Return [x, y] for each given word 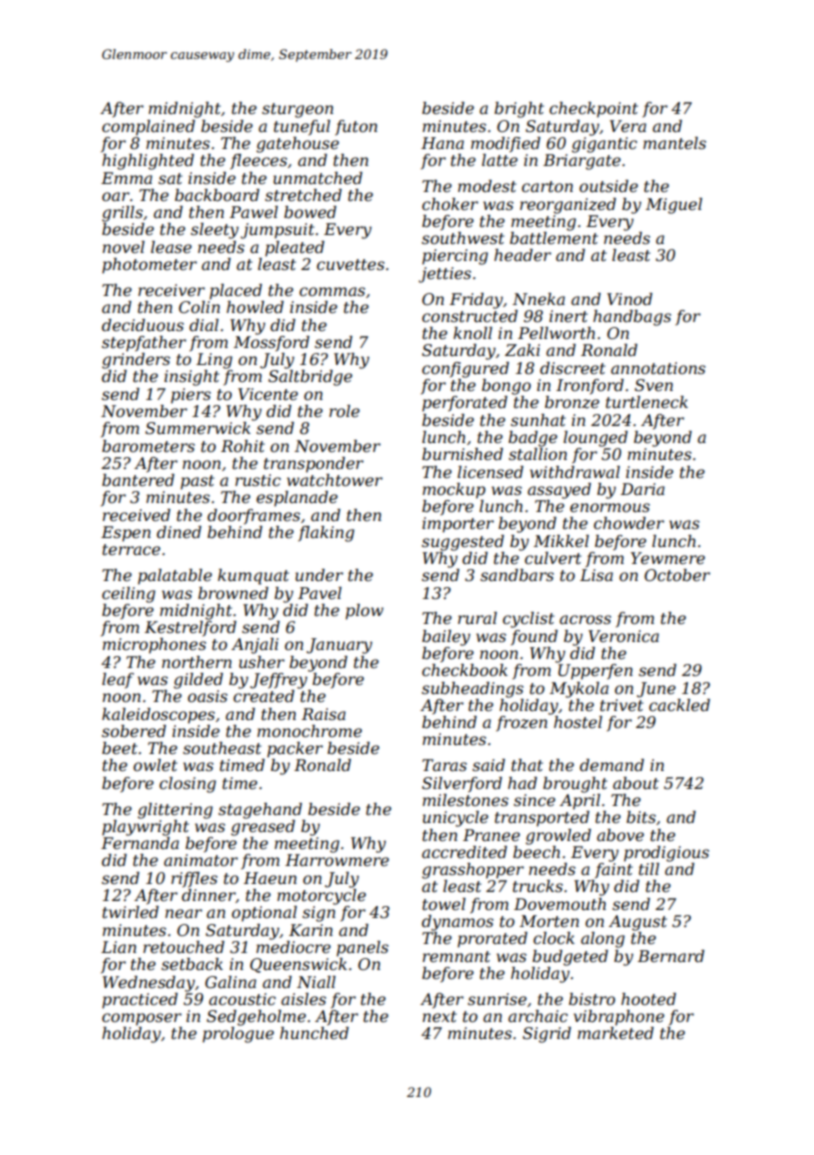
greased [263, 828]
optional [264, 914]
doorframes [253, 517]
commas [332, 291]
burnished [462, 454]
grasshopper [473, 871]
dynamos [458, 923]
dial [204, 325]
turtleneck [647, 402]
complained [148, 128]
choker [450, 204]
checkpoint [593, 110]
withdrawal [575, 472]
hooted [648, 999]
